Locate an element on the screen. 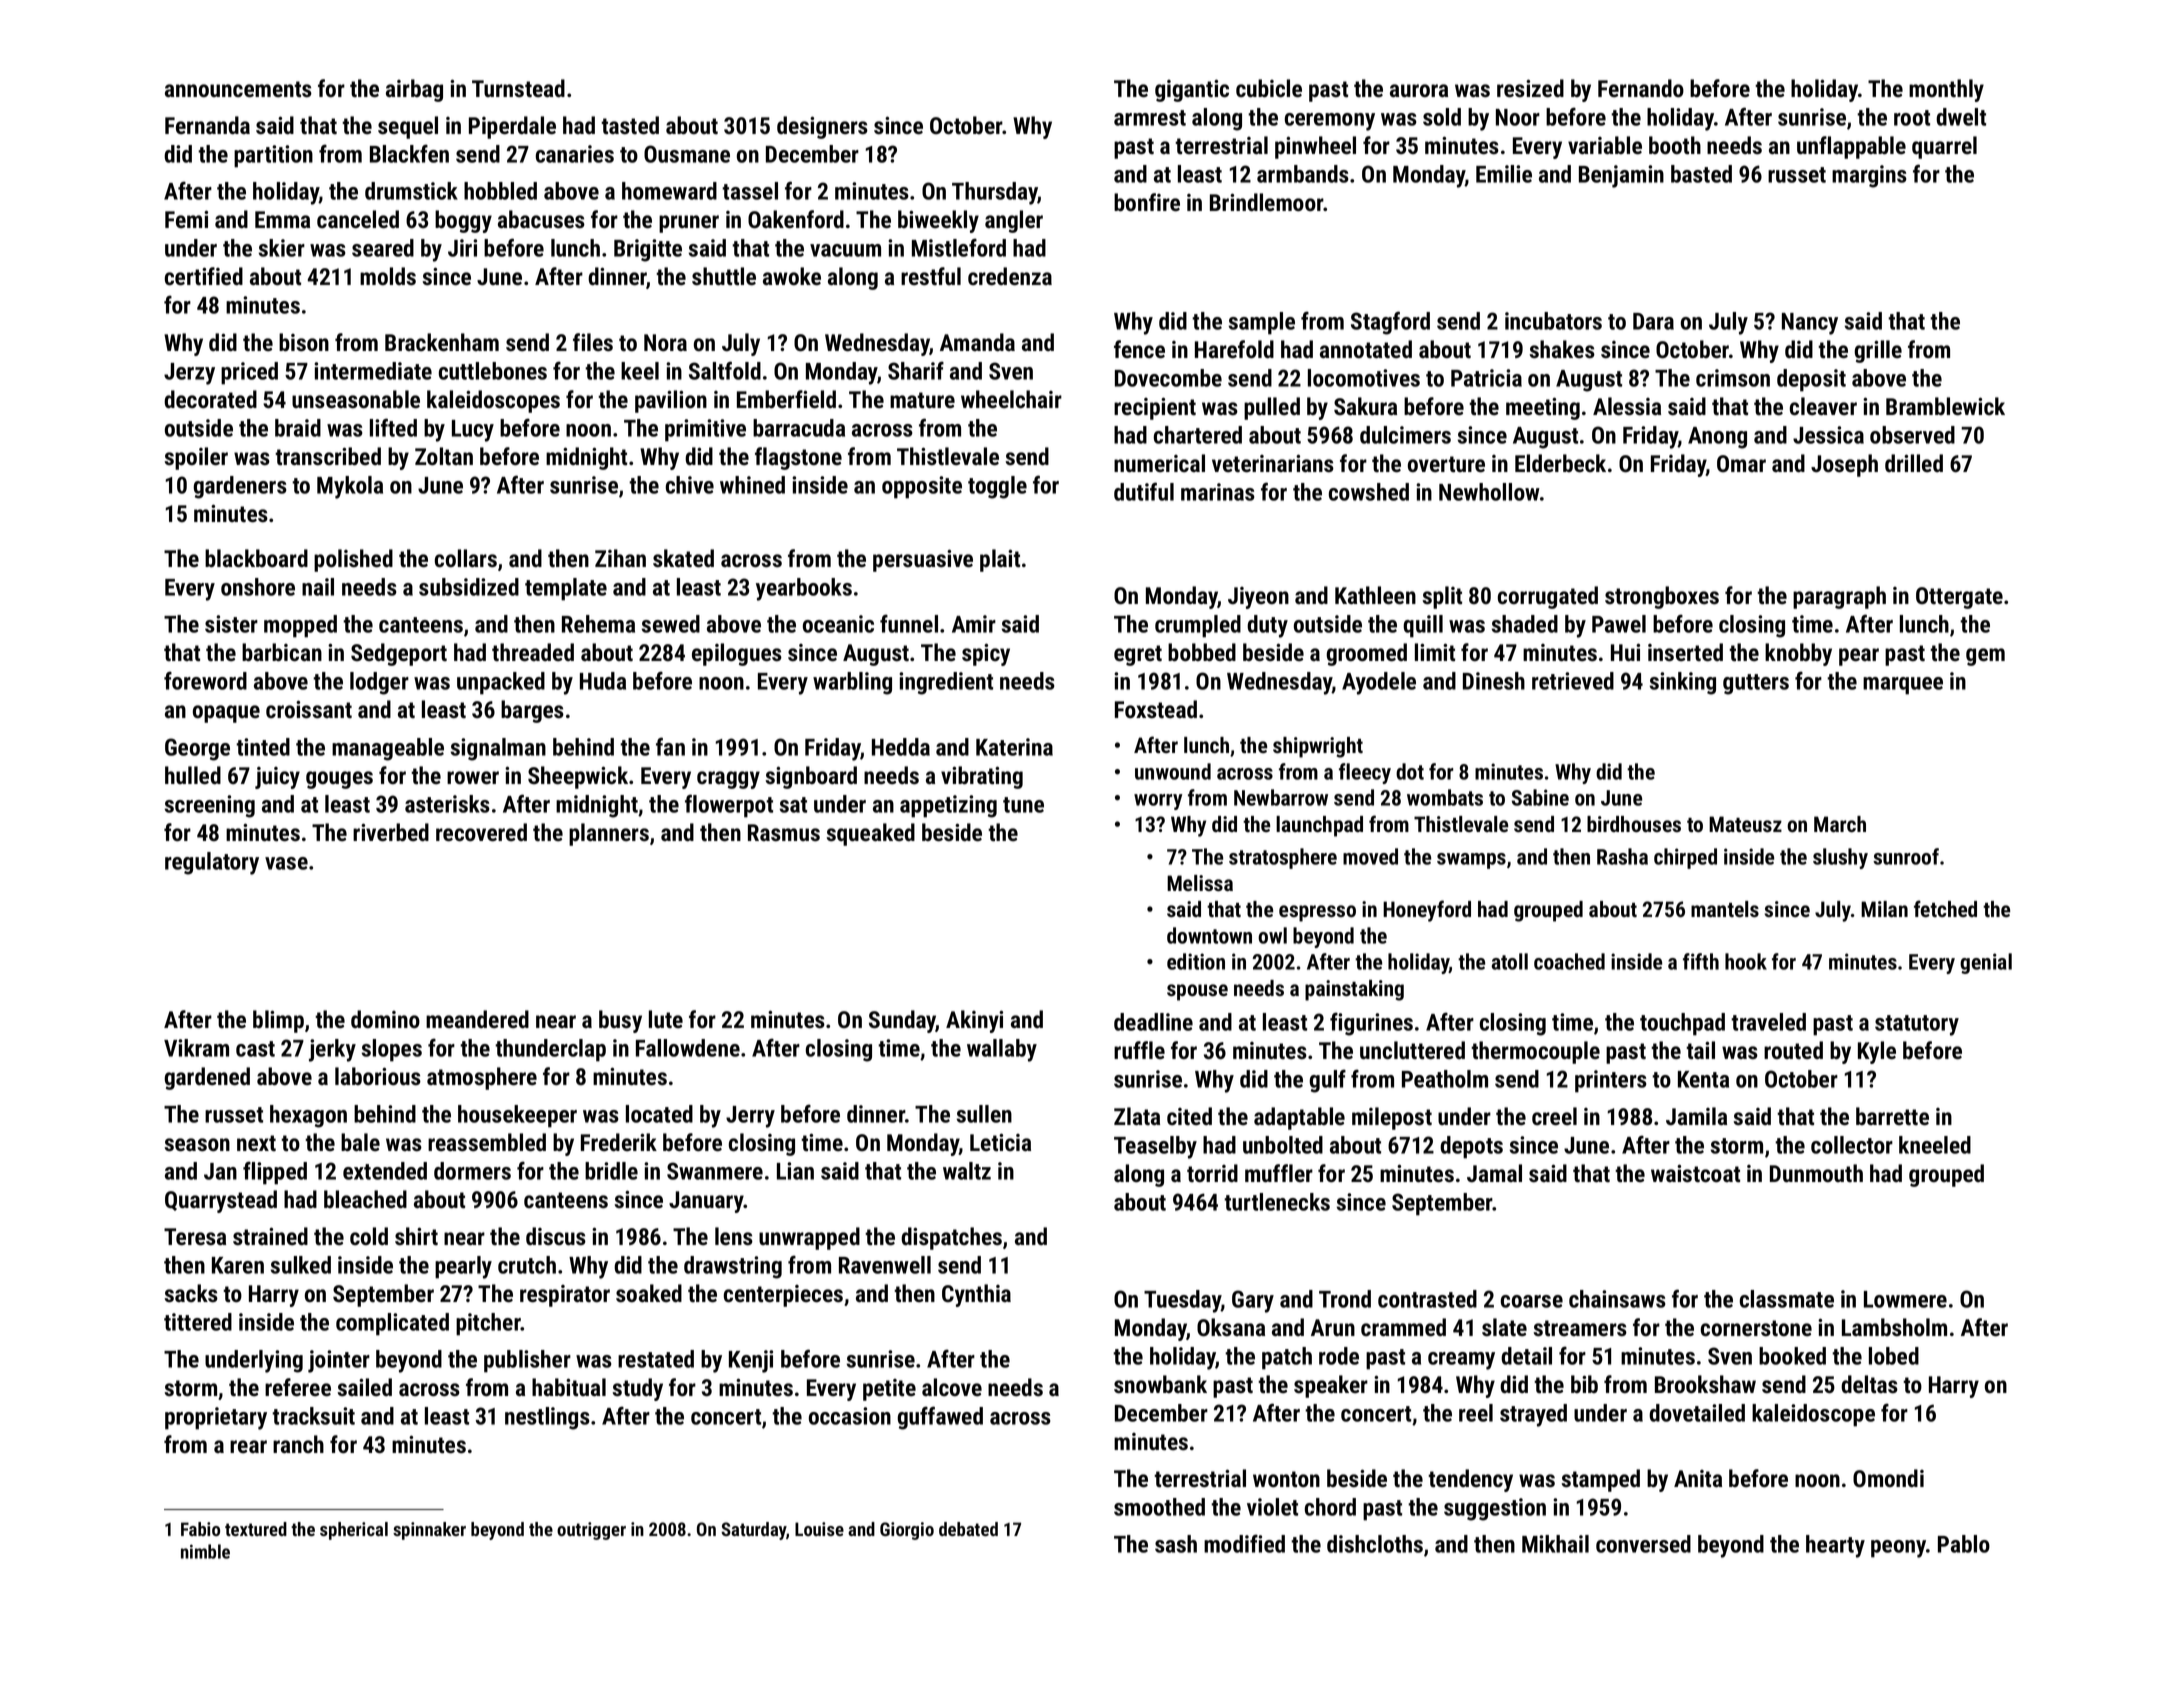 The height and width of the screenshot is (1683, 2178). pinwheel is located at coordinates (1315, 147).
